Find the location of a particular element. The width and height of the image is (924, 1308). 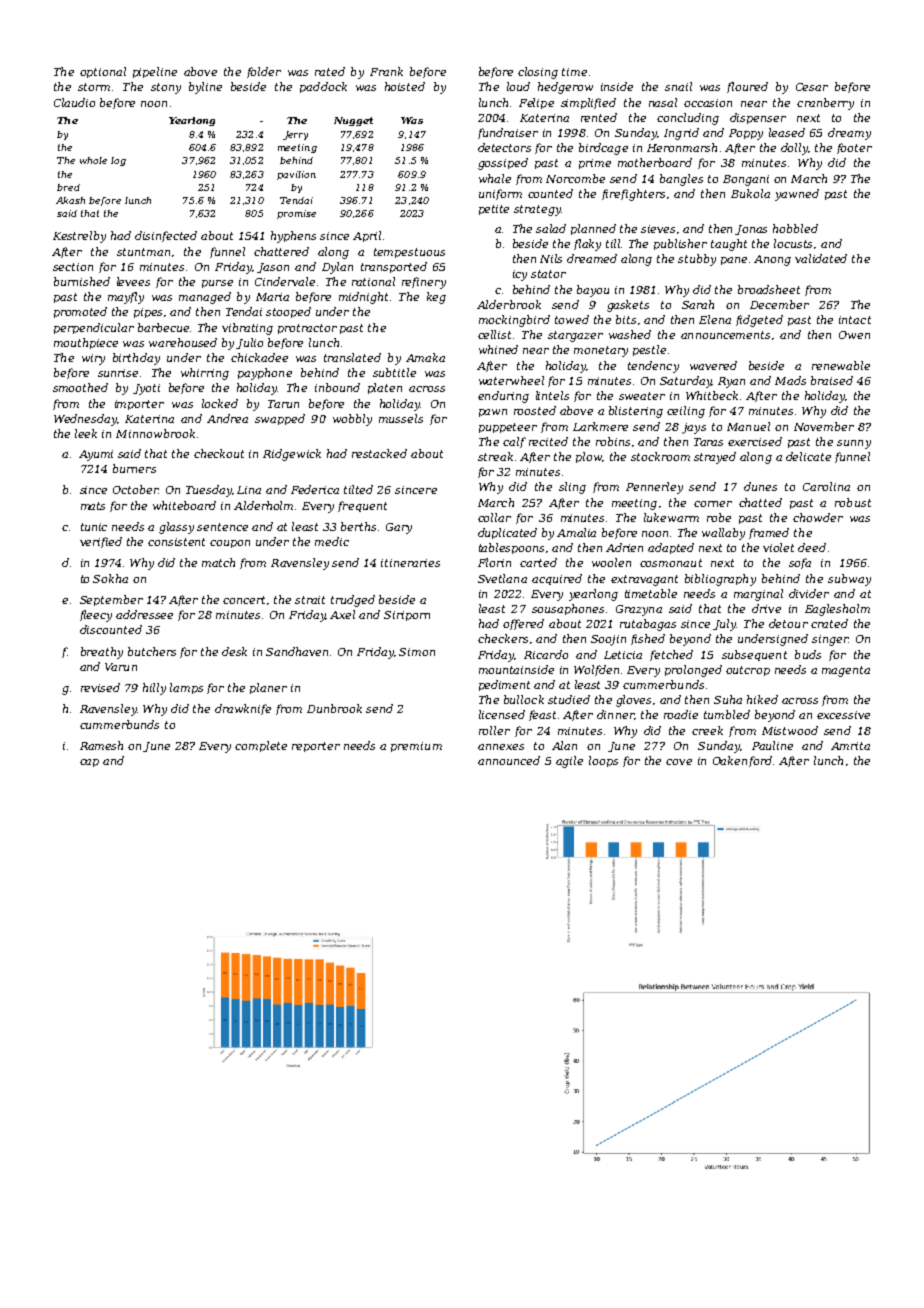

drawknife is located at coordinates (243, 709).
